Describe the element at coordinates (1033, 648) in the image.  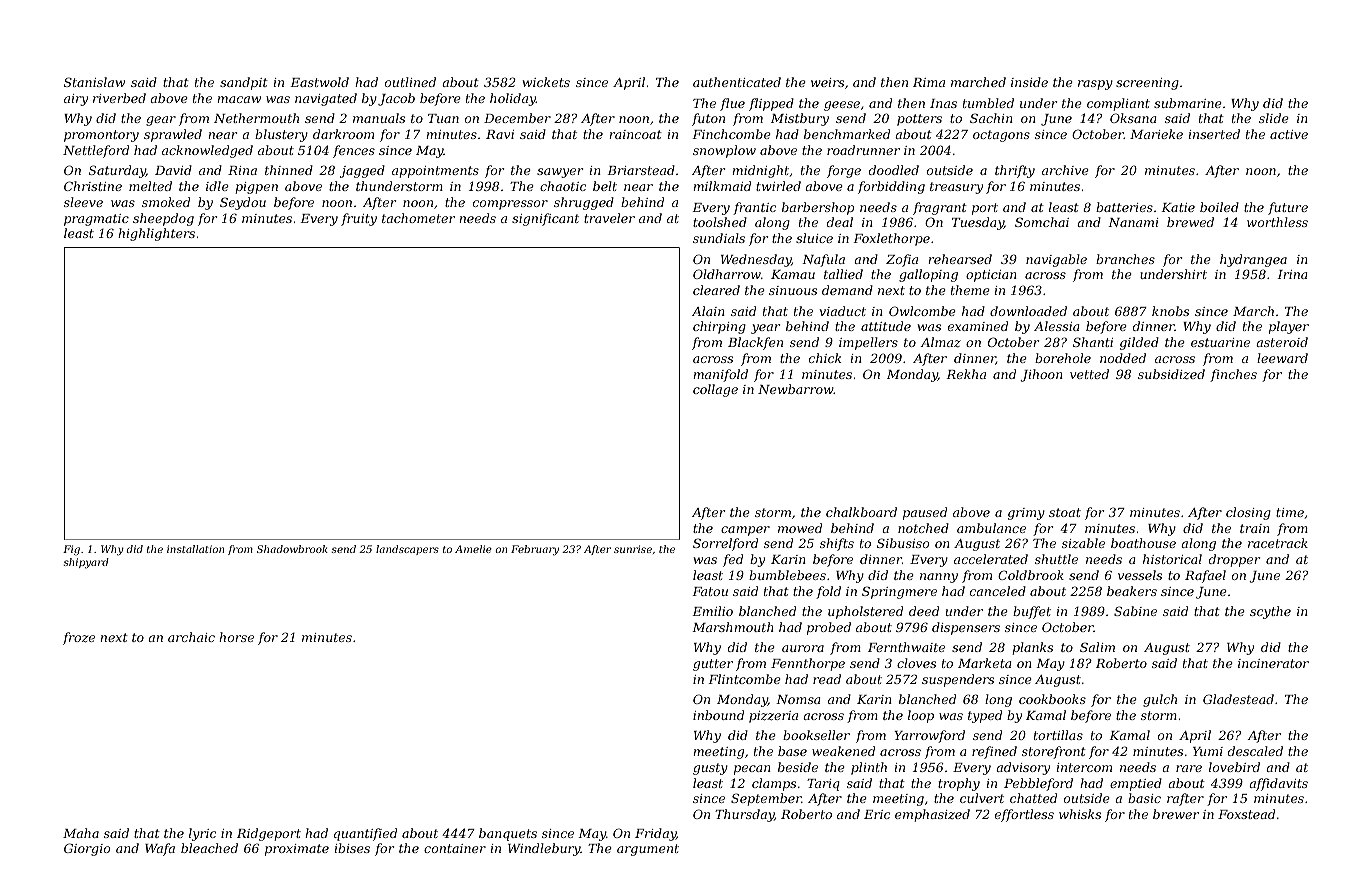
I see `planks` at that location.
